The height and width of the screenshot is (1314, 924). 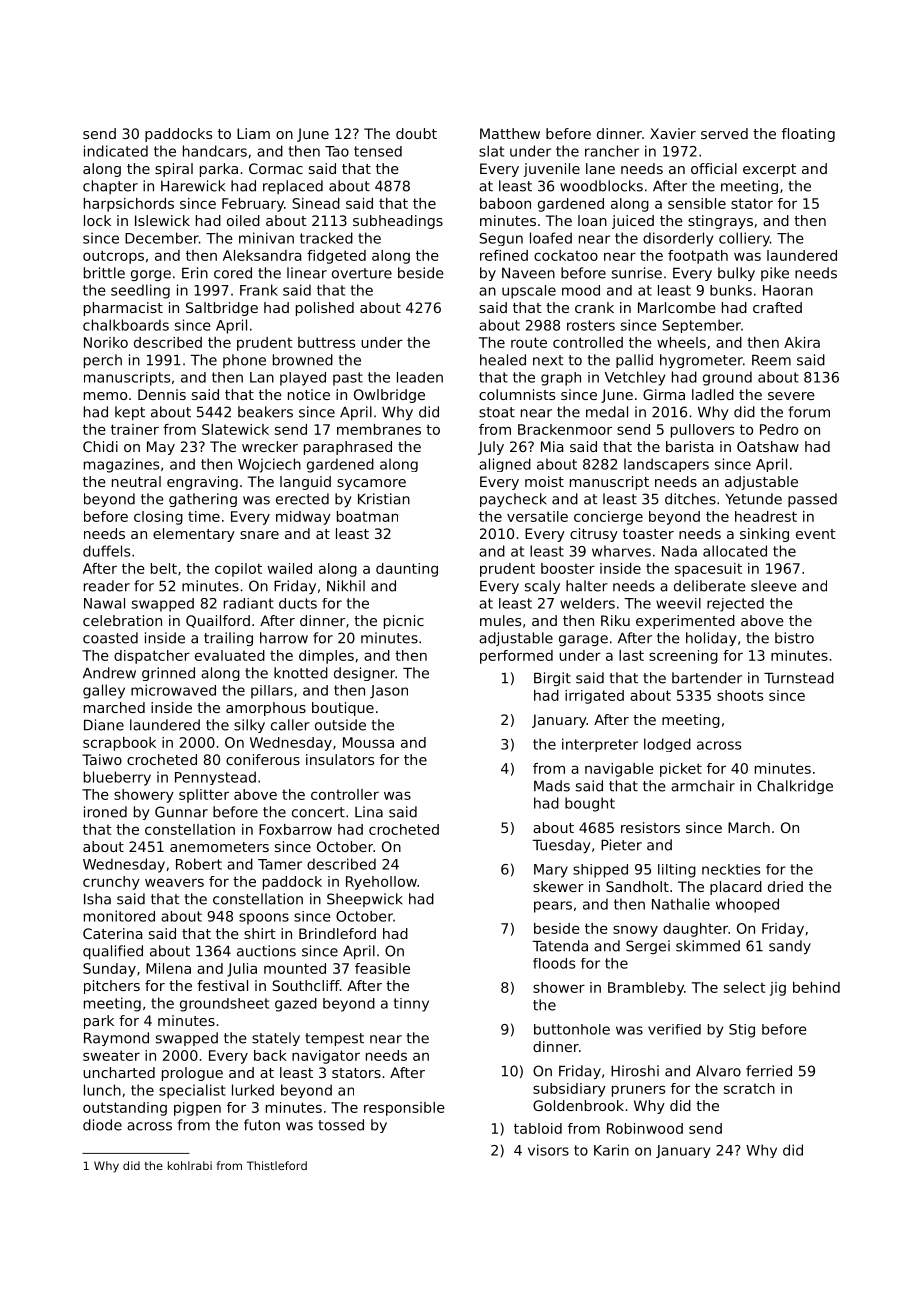 I want to click on doubt, so click(x=416, y=133).
